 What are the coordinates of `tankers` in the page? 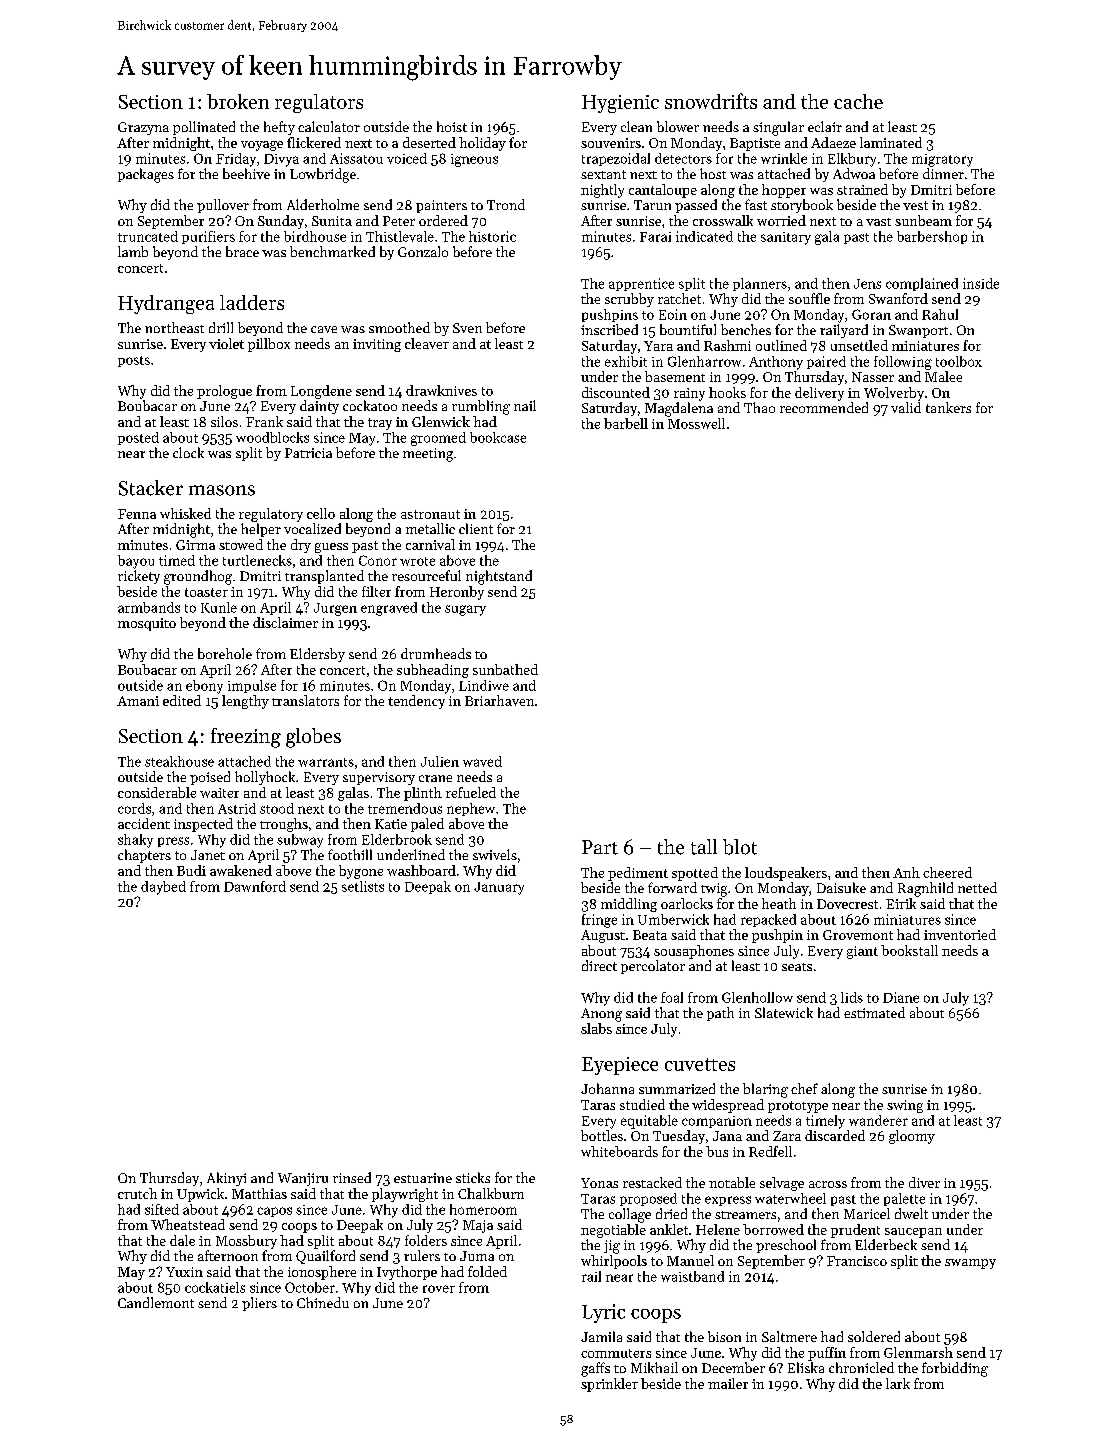 It's located at (948, 407).
